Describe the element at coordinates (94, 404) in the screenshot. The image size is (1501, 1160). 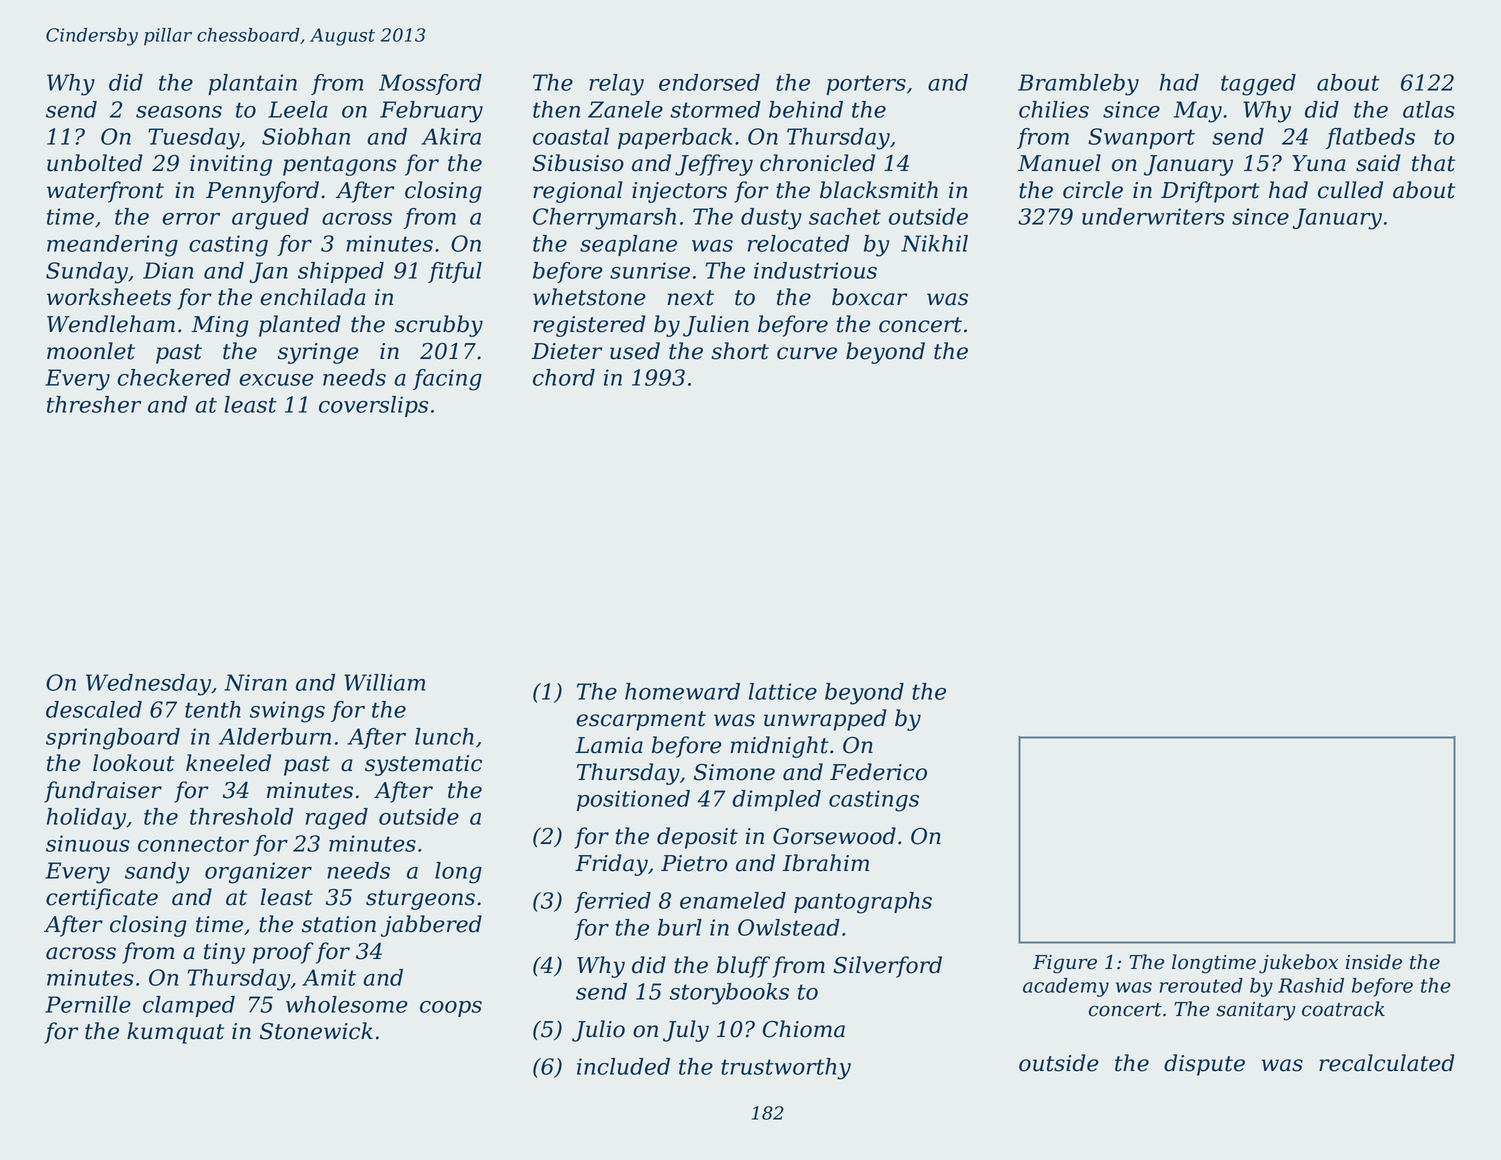
I see `thresher` at that location.
